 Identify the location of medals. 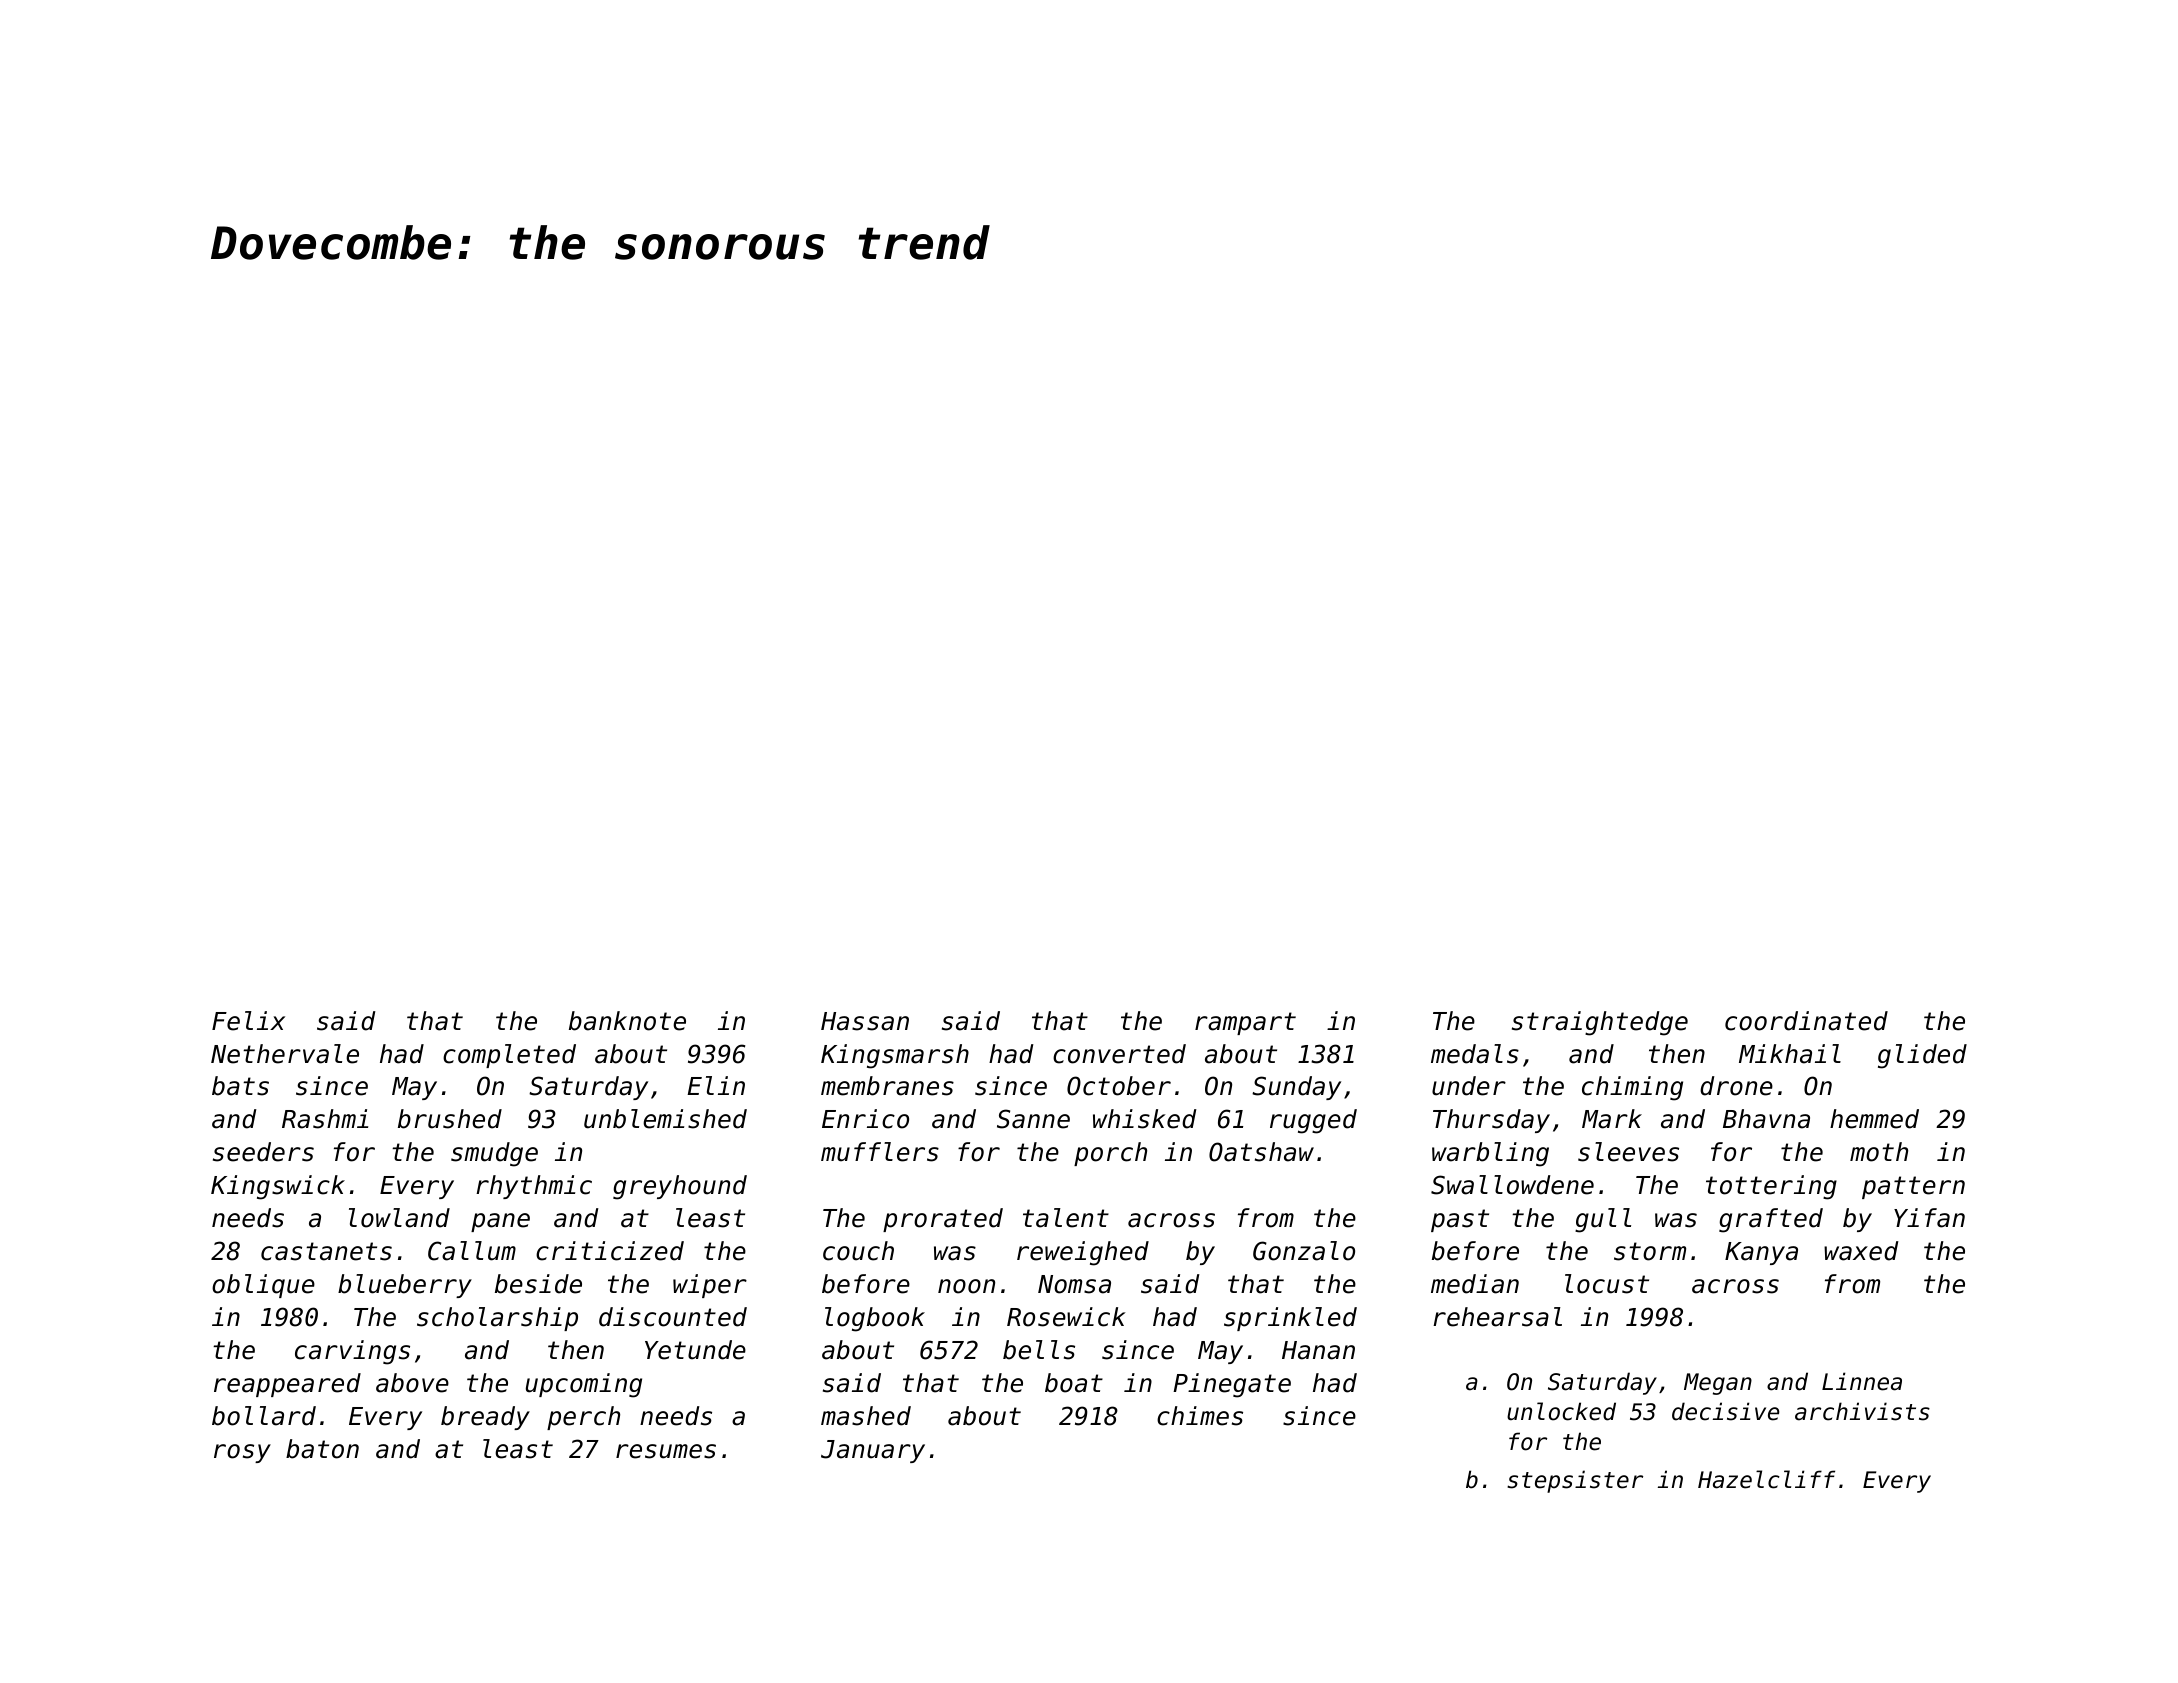
(1475, 1054).
